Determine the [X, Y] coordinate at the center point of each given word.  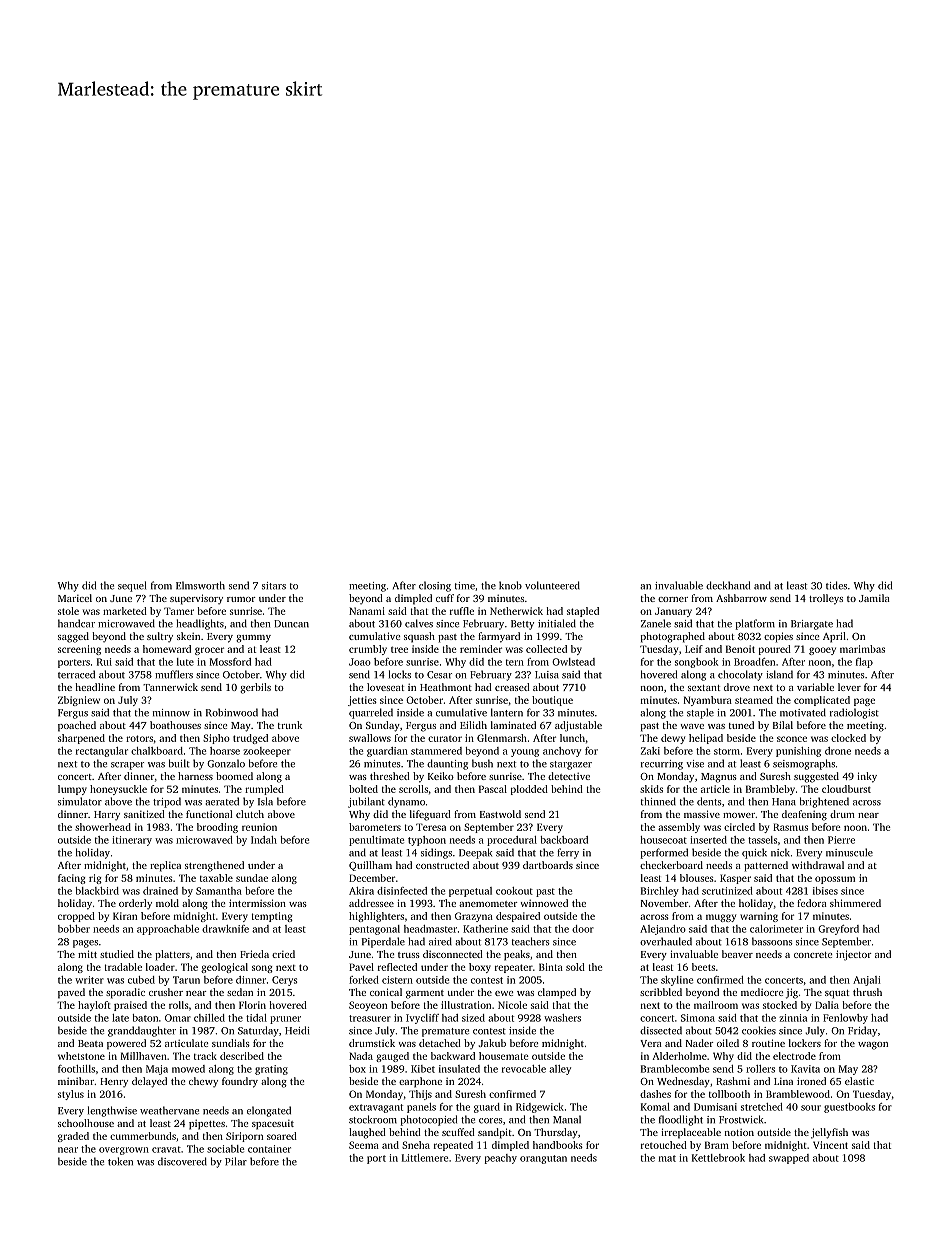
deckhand [728, 585]
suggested [816, 777]
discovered [182, 1161]
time [465, 586]
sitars [274, 586]
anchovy [562, 752]
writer [89, 980]
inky [867, 777]
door [583, 929]
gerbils [255, 688]
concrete [813, 955]
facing [71, 879]
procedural [512, 841]
